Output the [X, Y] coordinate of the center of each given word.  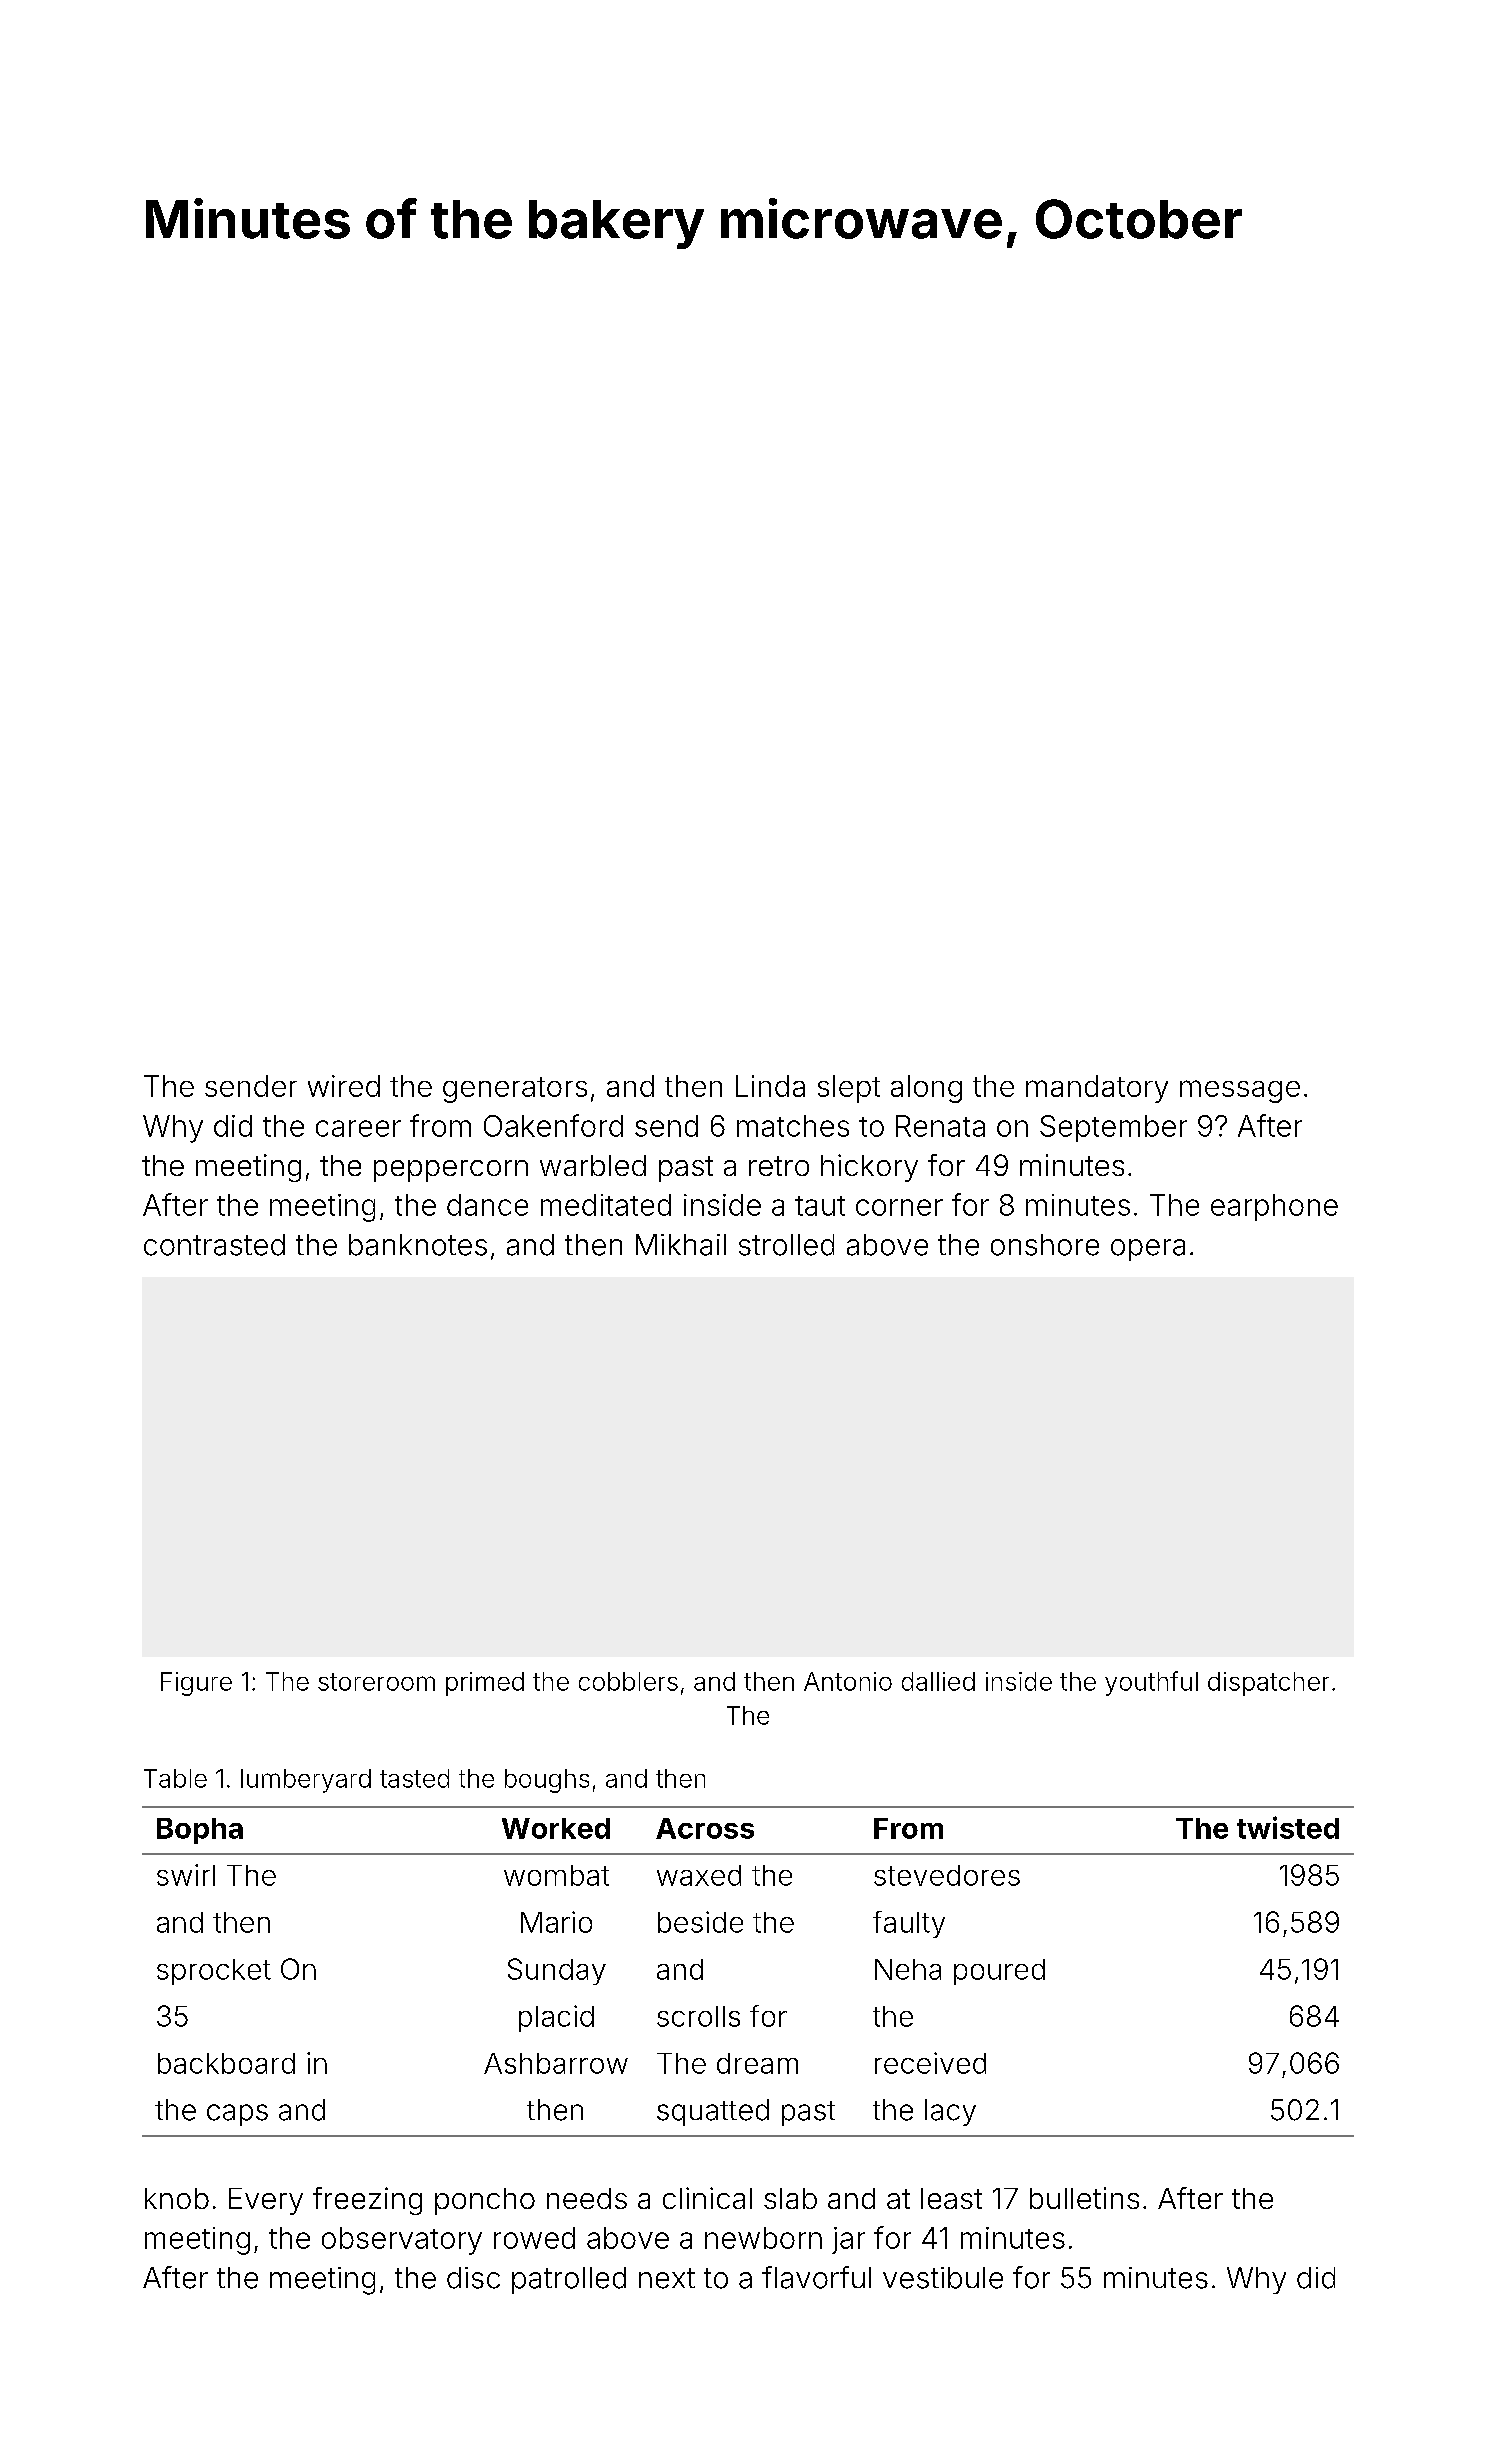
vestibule [943, 2278]
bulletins [1084, 2198]
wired [344, 1086]
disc [473, 2278]
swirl [186, 1875]
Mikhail [681, 1245]
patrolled [569, 2280]
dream [757, 2063]
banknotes [418, 1245]
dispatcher [1268, 1684]
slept [849, 1089]
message [1240, 1091]
